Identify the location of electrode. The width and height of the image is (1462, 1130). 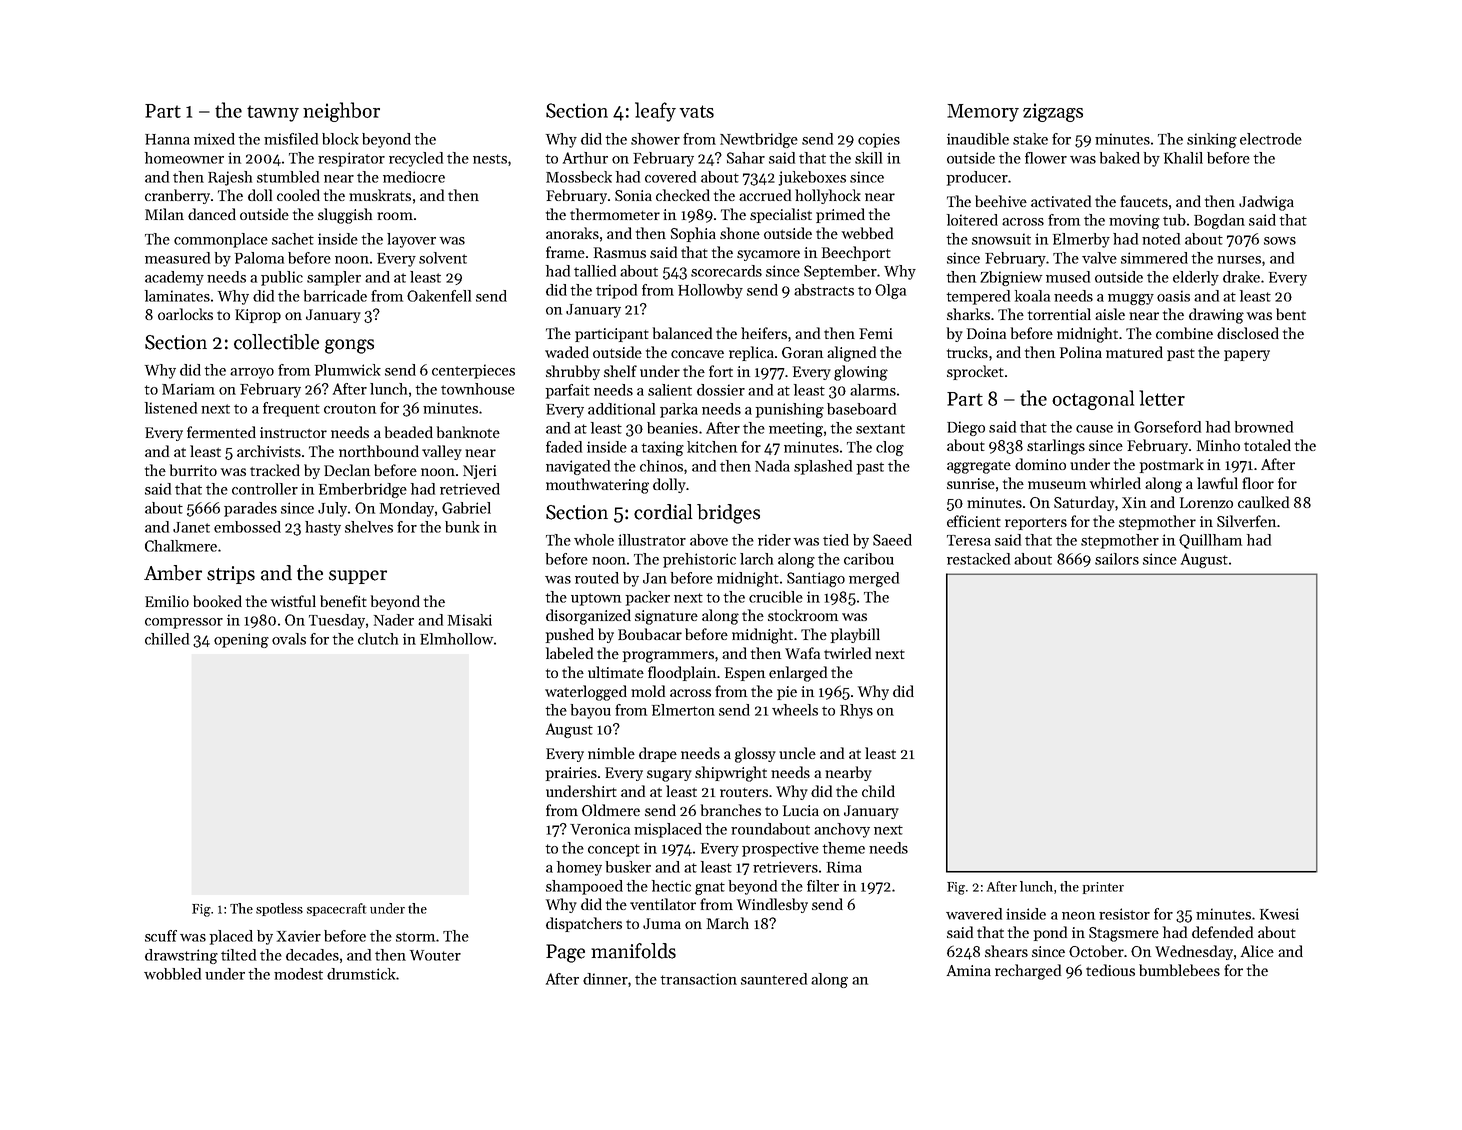
(1271, 139).
